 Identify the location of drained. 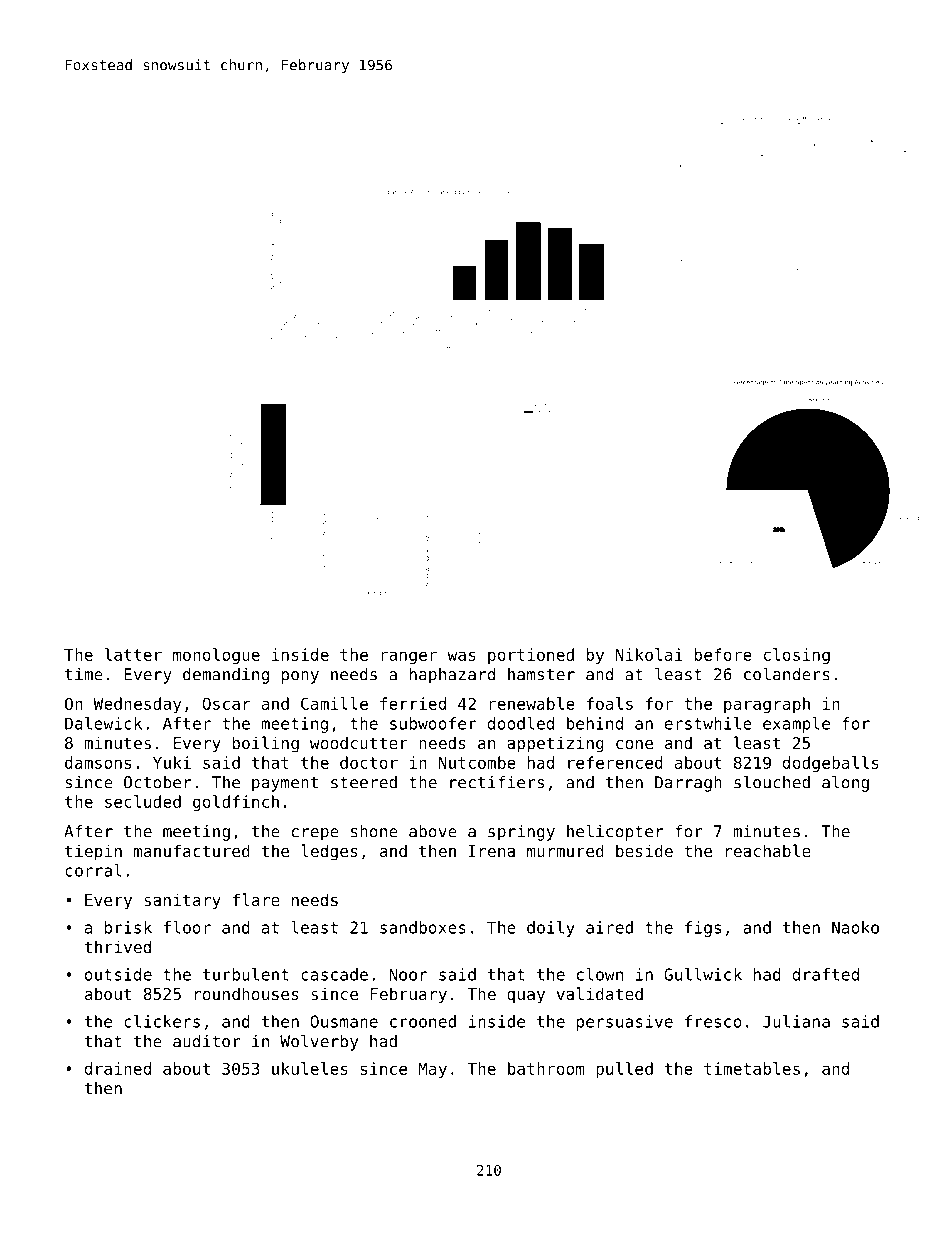
(118, 1068).
